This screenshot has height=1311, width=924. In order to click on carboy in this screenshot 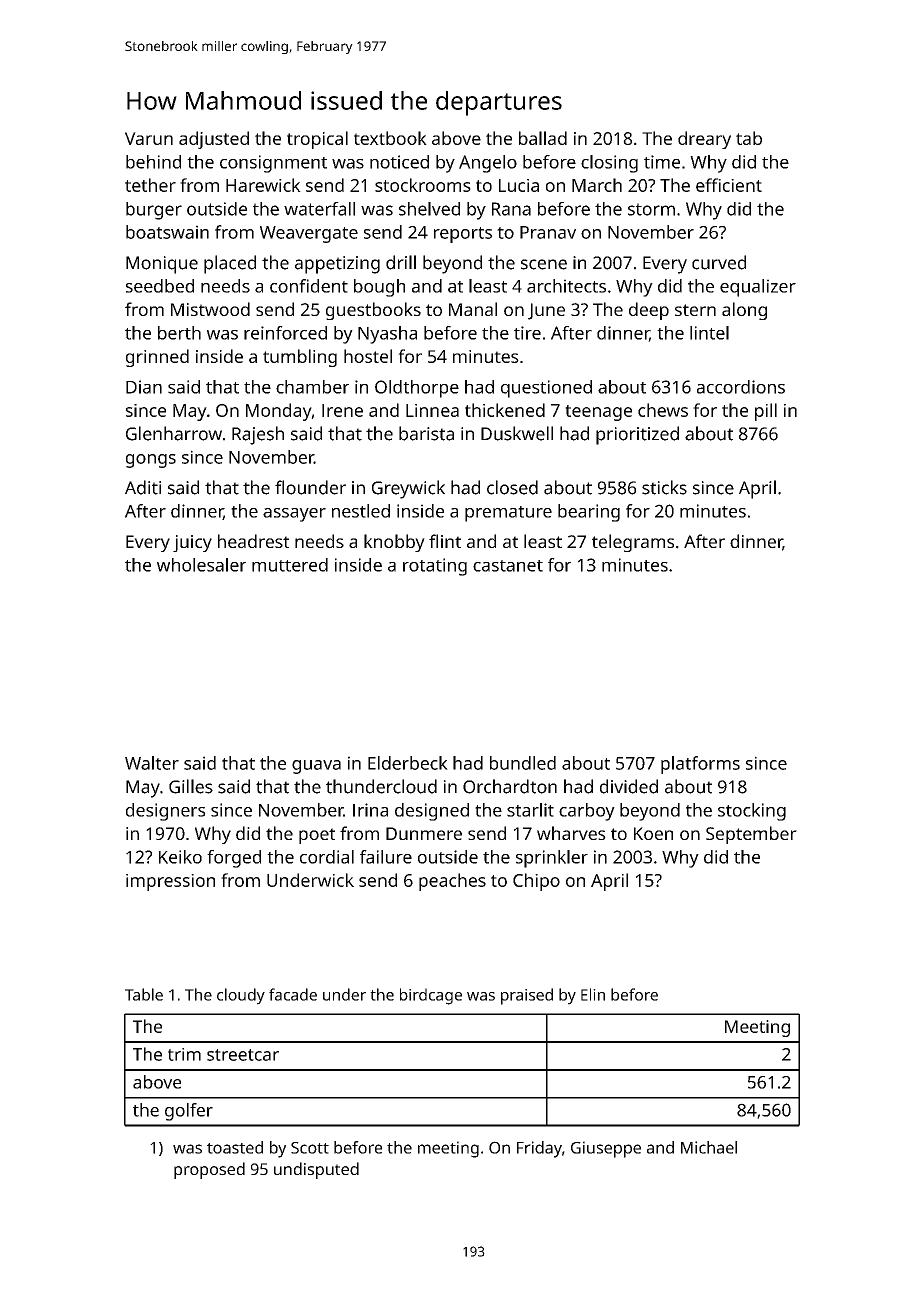, I will do `click(587, 812)`.
